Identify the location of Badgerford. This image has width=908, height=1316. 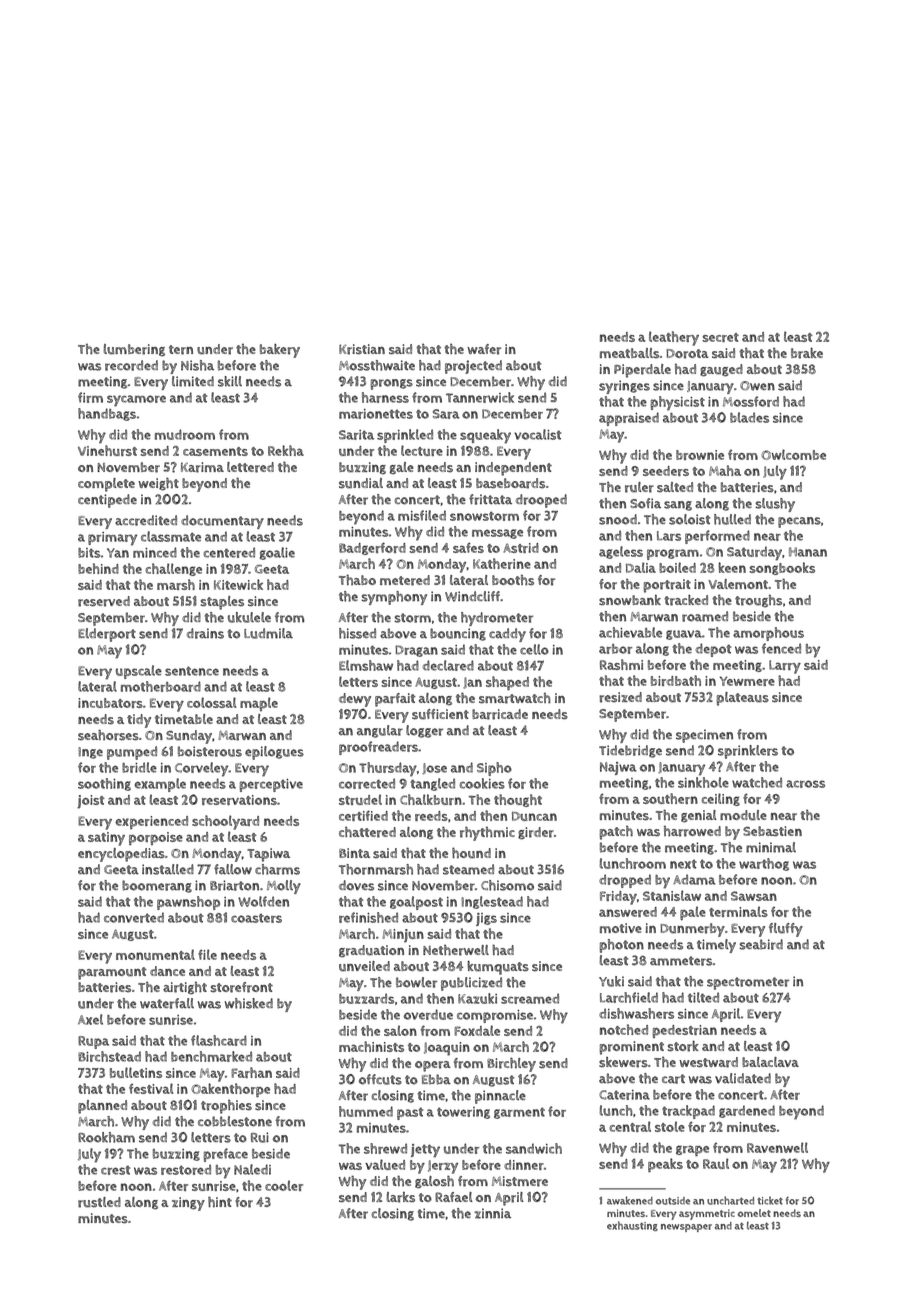
(372, 548).
